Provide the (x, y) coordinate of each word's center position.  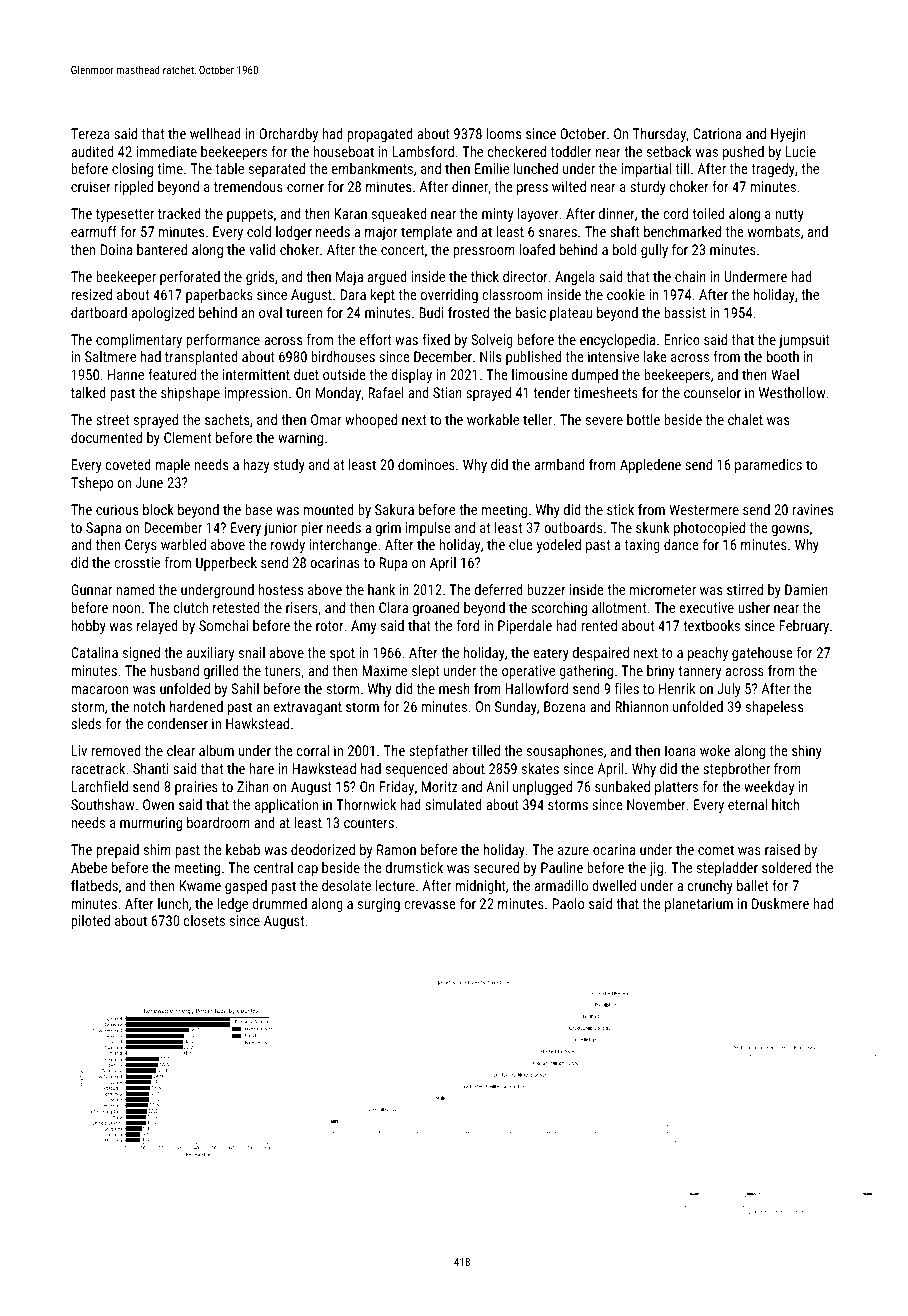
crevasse (430, 905)
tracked (179, 213)
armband (559, 464)
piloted (90, 922)
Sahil (245, 688)
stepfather (439, 752)
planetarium (699, 905)
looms (504, 133)
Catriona (717, 133)
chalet (745, 419)
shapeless (774, 708)
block (158, 509)
